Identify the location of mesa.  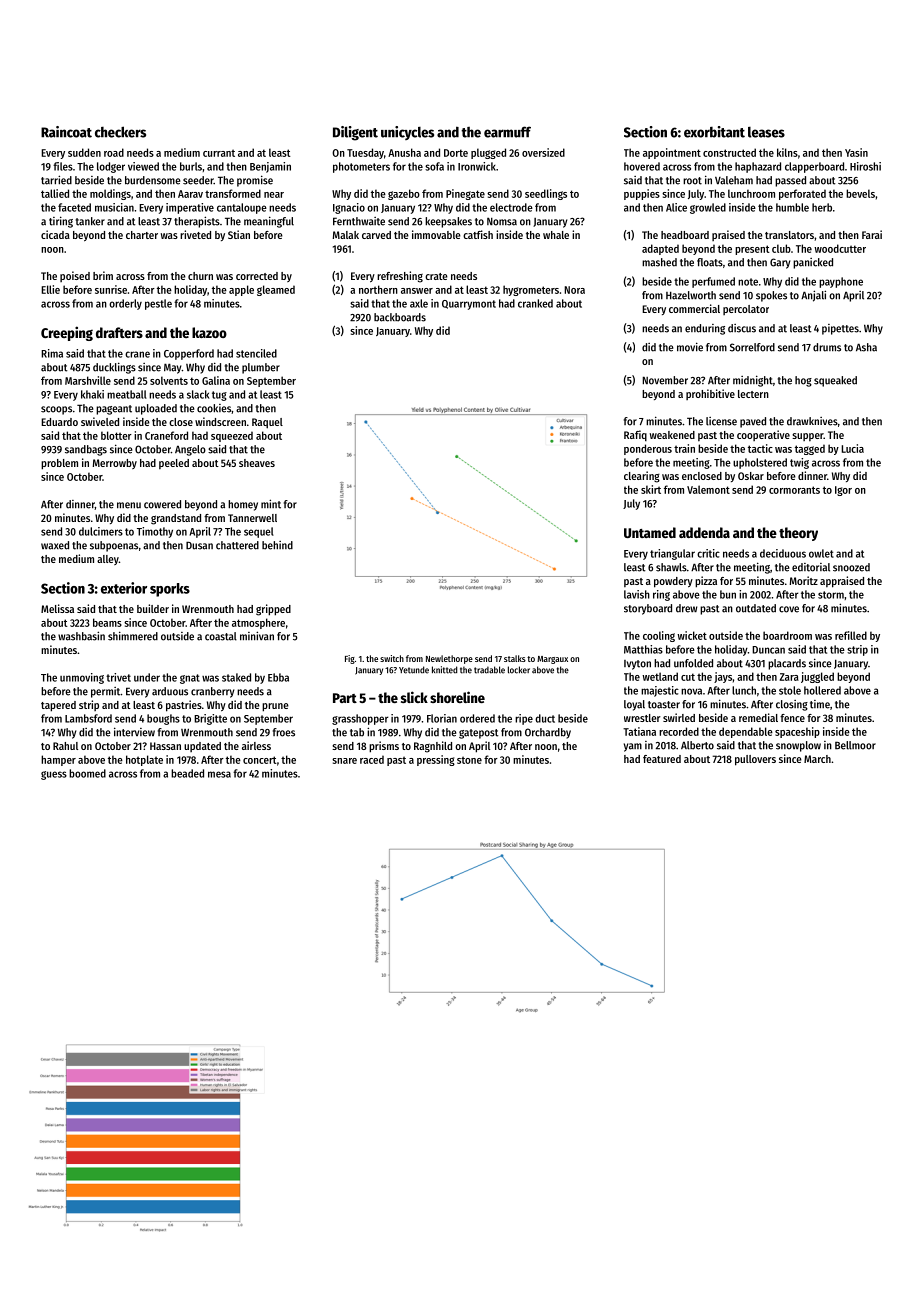
(219, 774).
